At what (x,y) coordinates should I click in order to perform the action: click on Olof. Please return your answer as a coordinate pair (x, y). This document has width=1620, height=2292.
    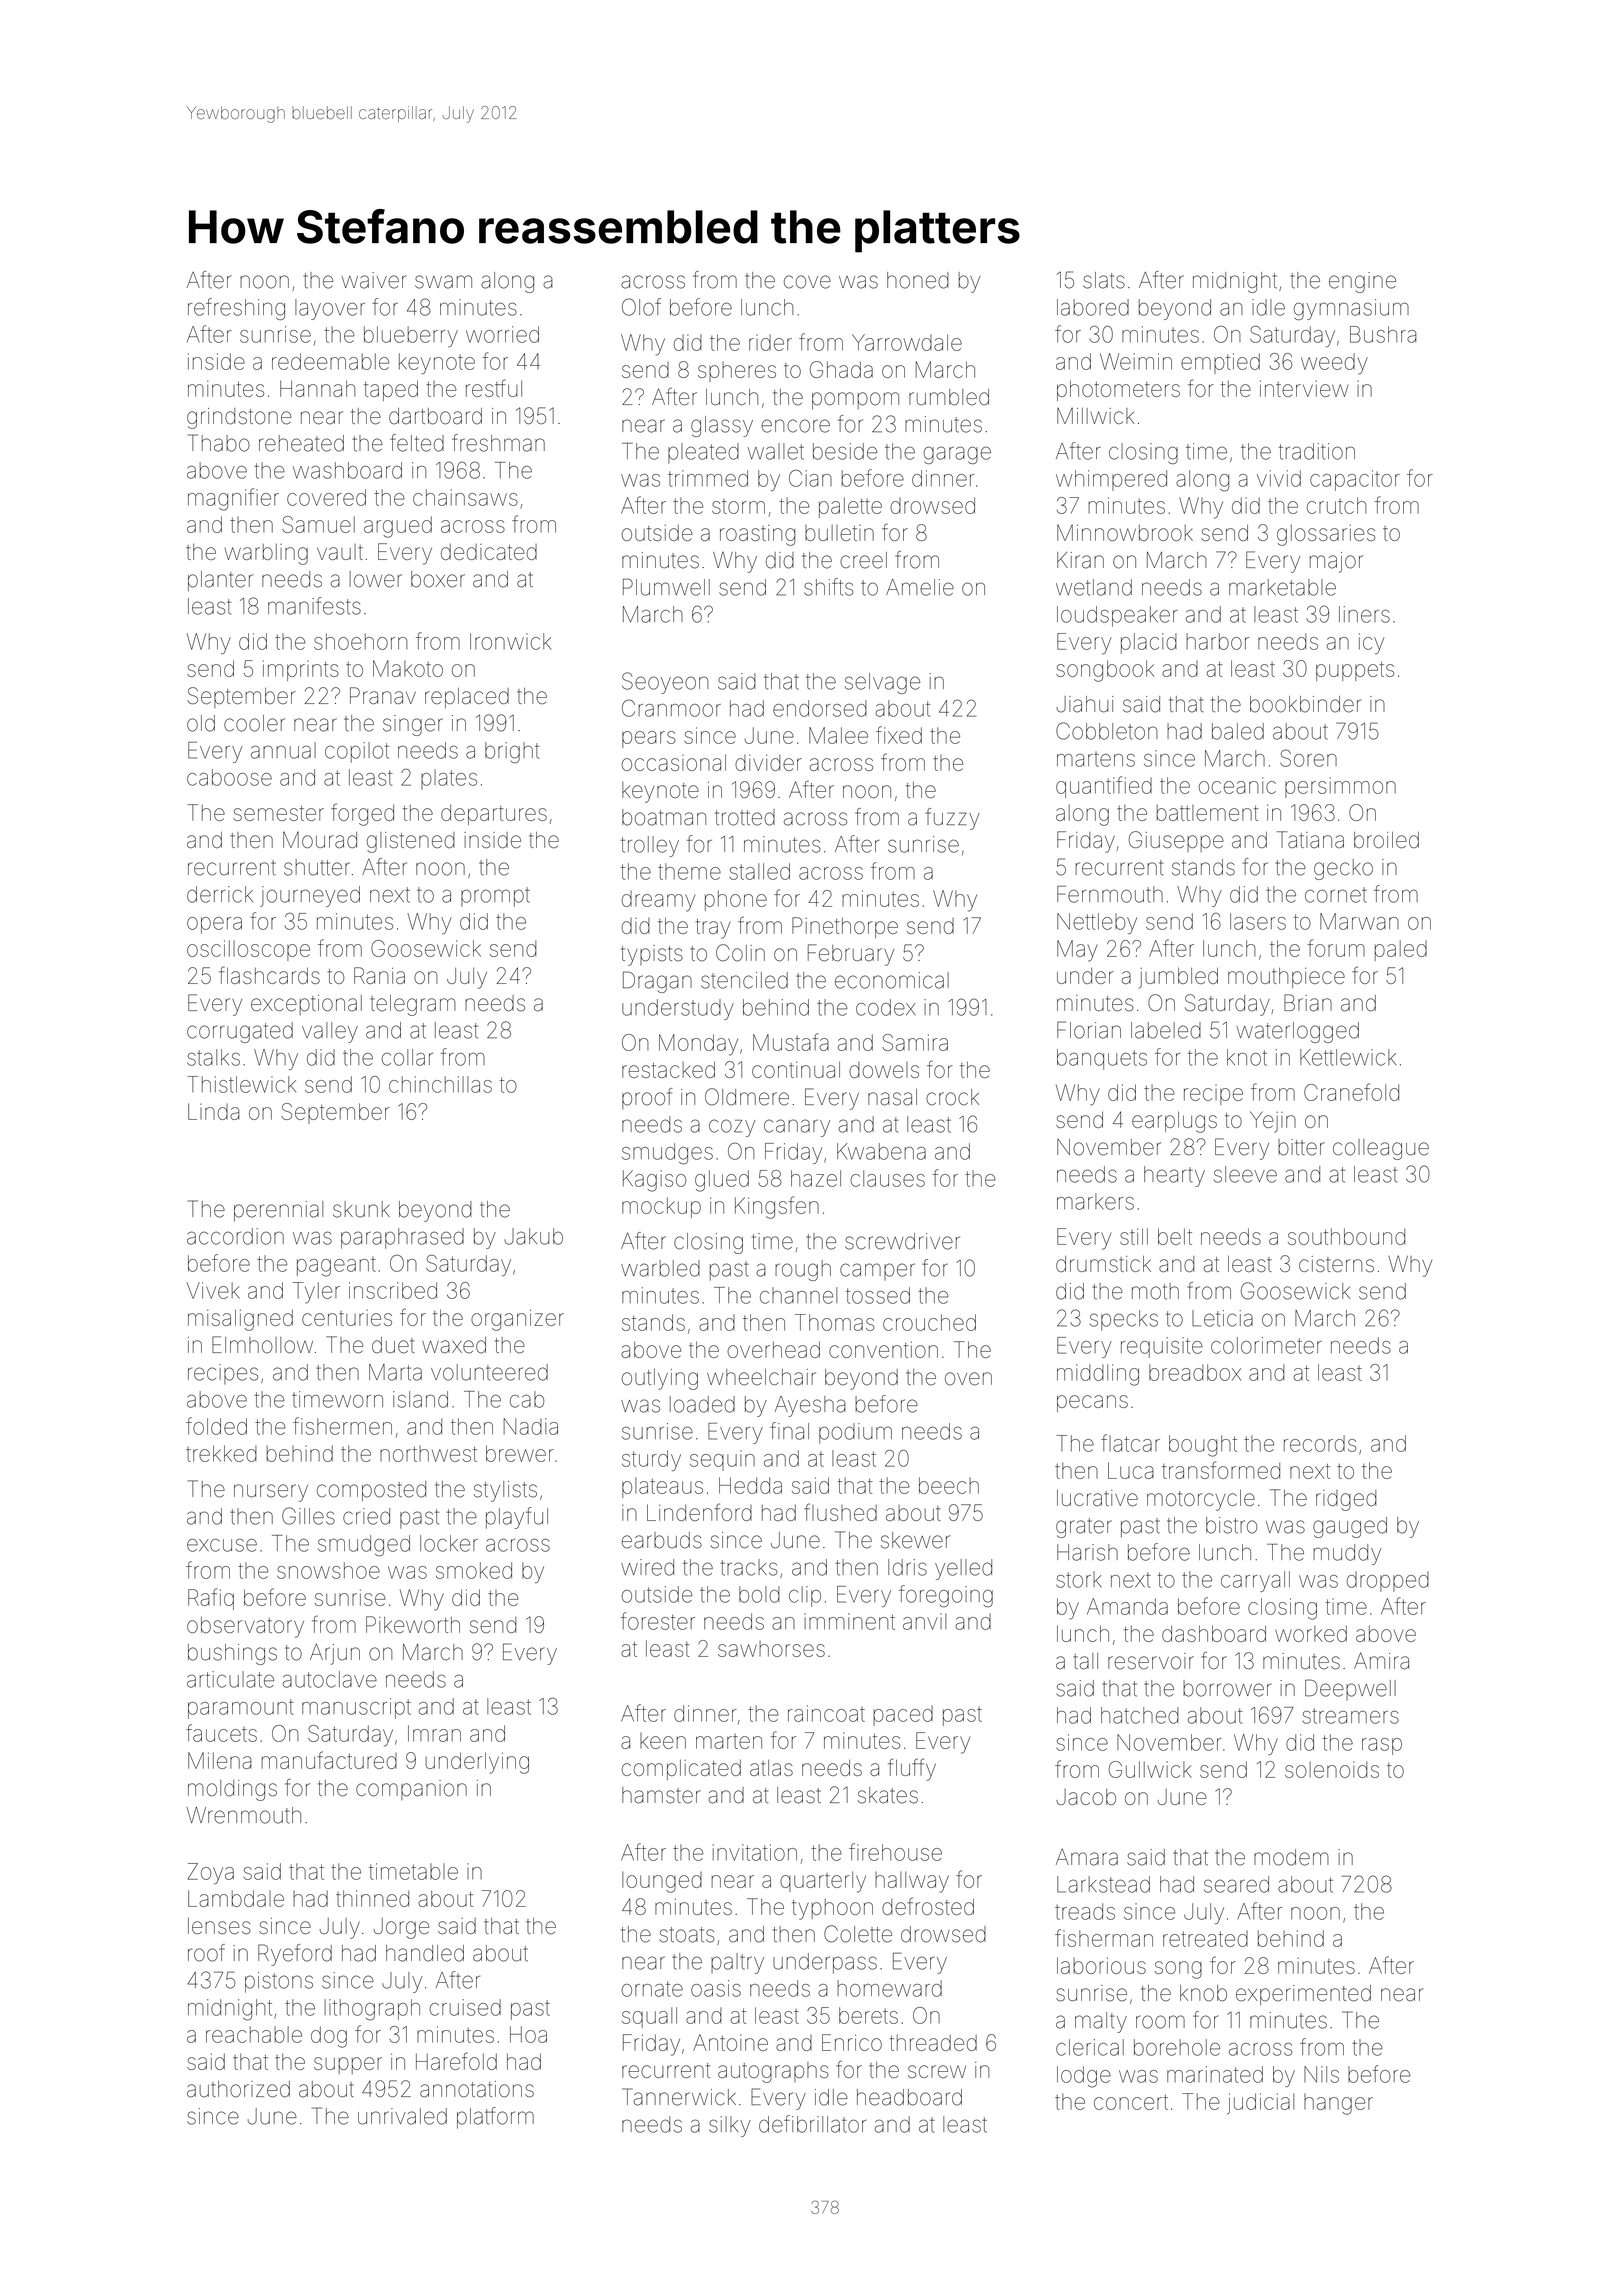
    Looking at the image, I should click on (641, 307).
